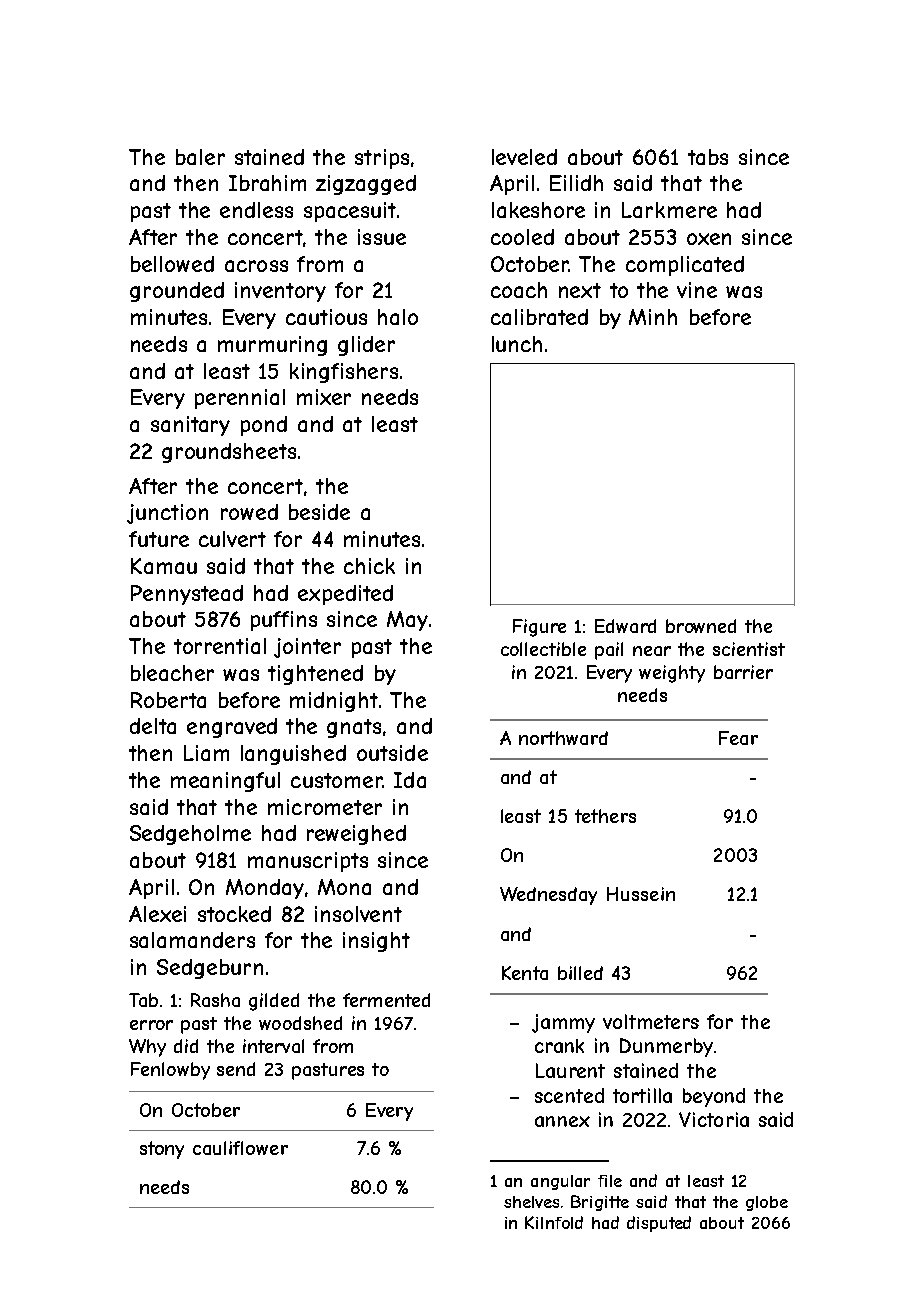 Image resolution: width=924 pixels, height=1311 pixels. What do you see at coordinates (543, 649) in the screenshot?
I see `collectible` at bounding box center [543, 649].
